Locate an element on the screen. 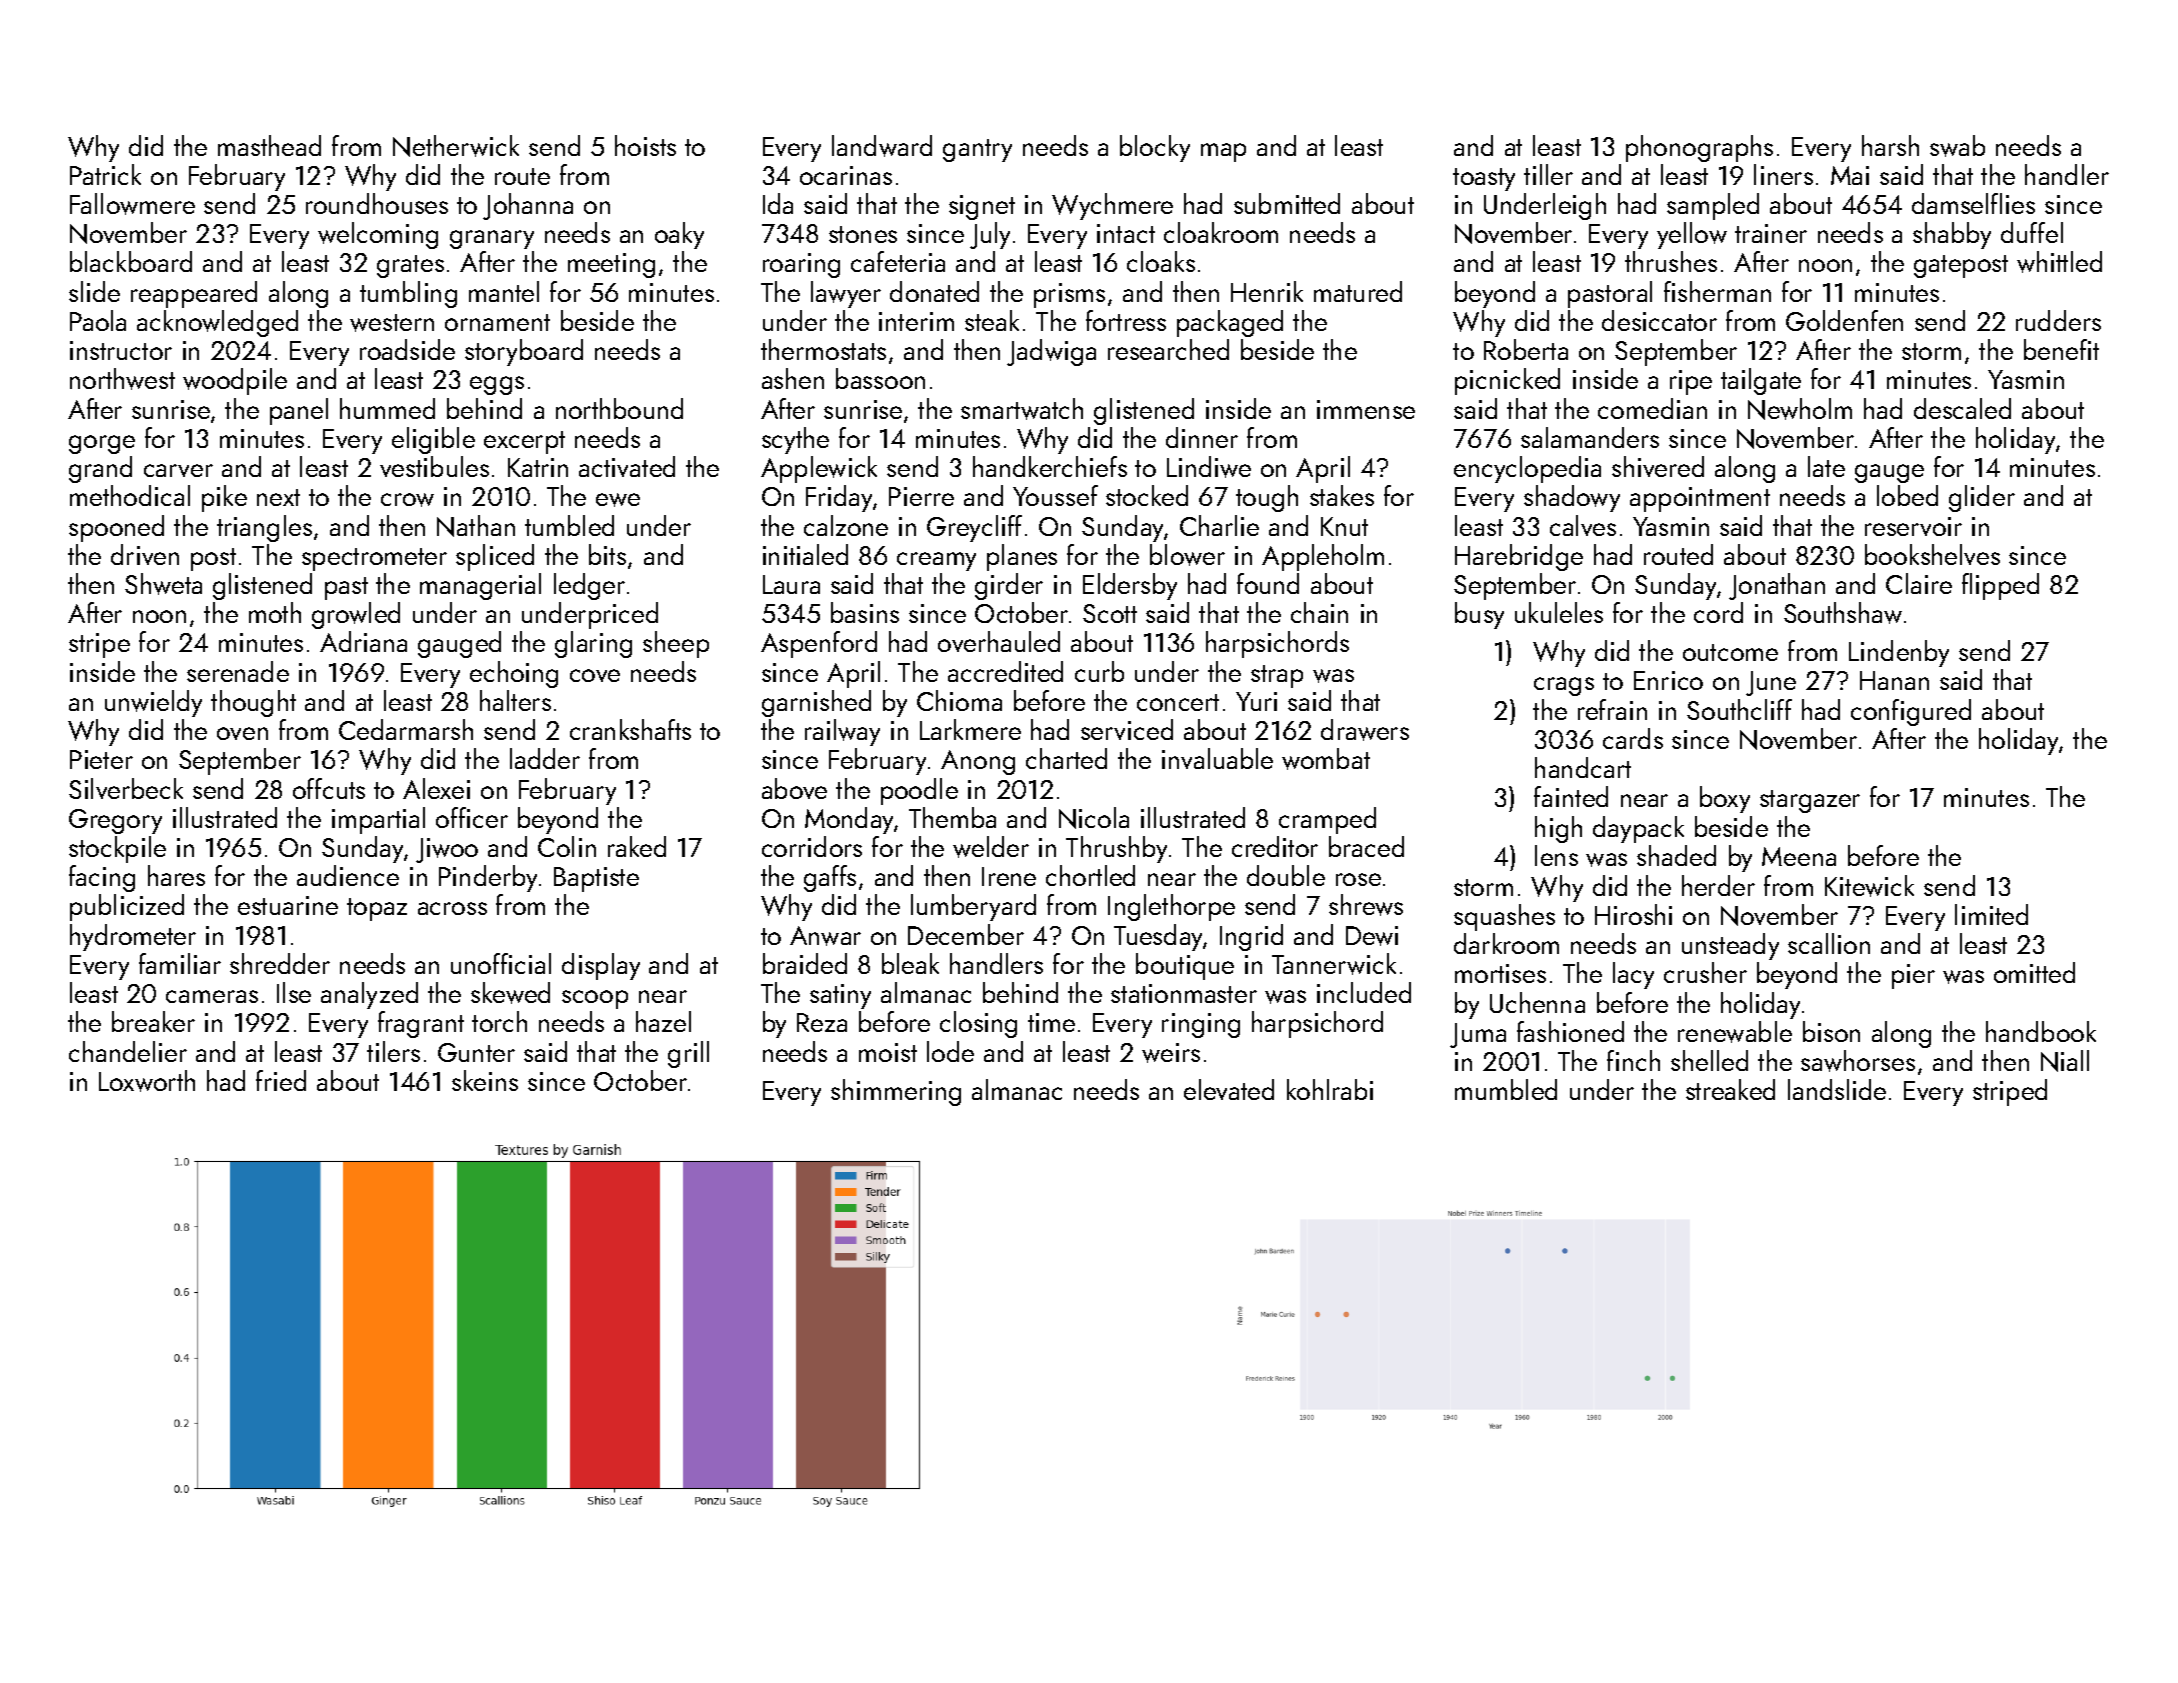 The image size is (2178, 1683). cord is located at coordinates (1718, 612).
